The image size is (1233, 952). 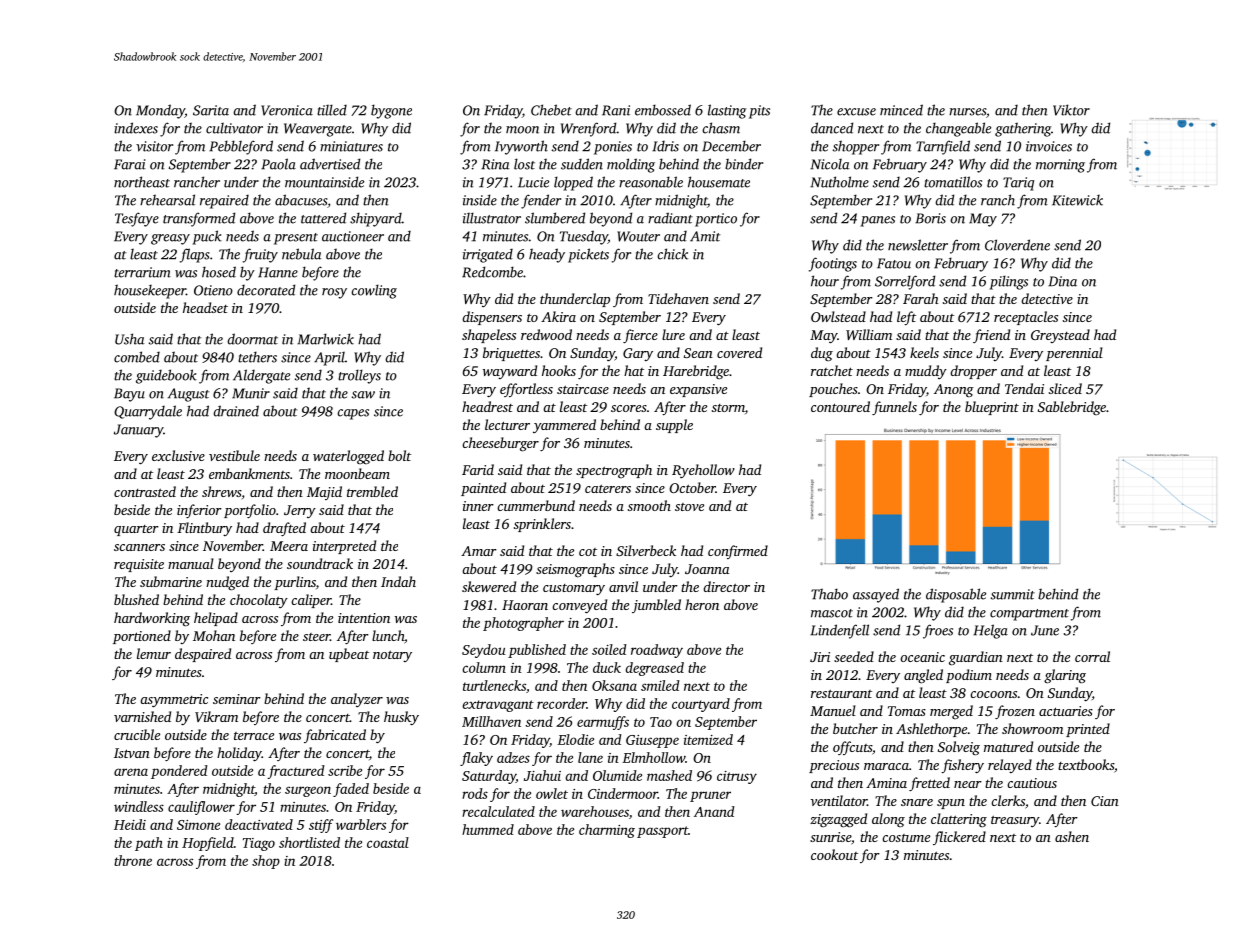 I want to click on slumbered, so click(x=555, y=218).
